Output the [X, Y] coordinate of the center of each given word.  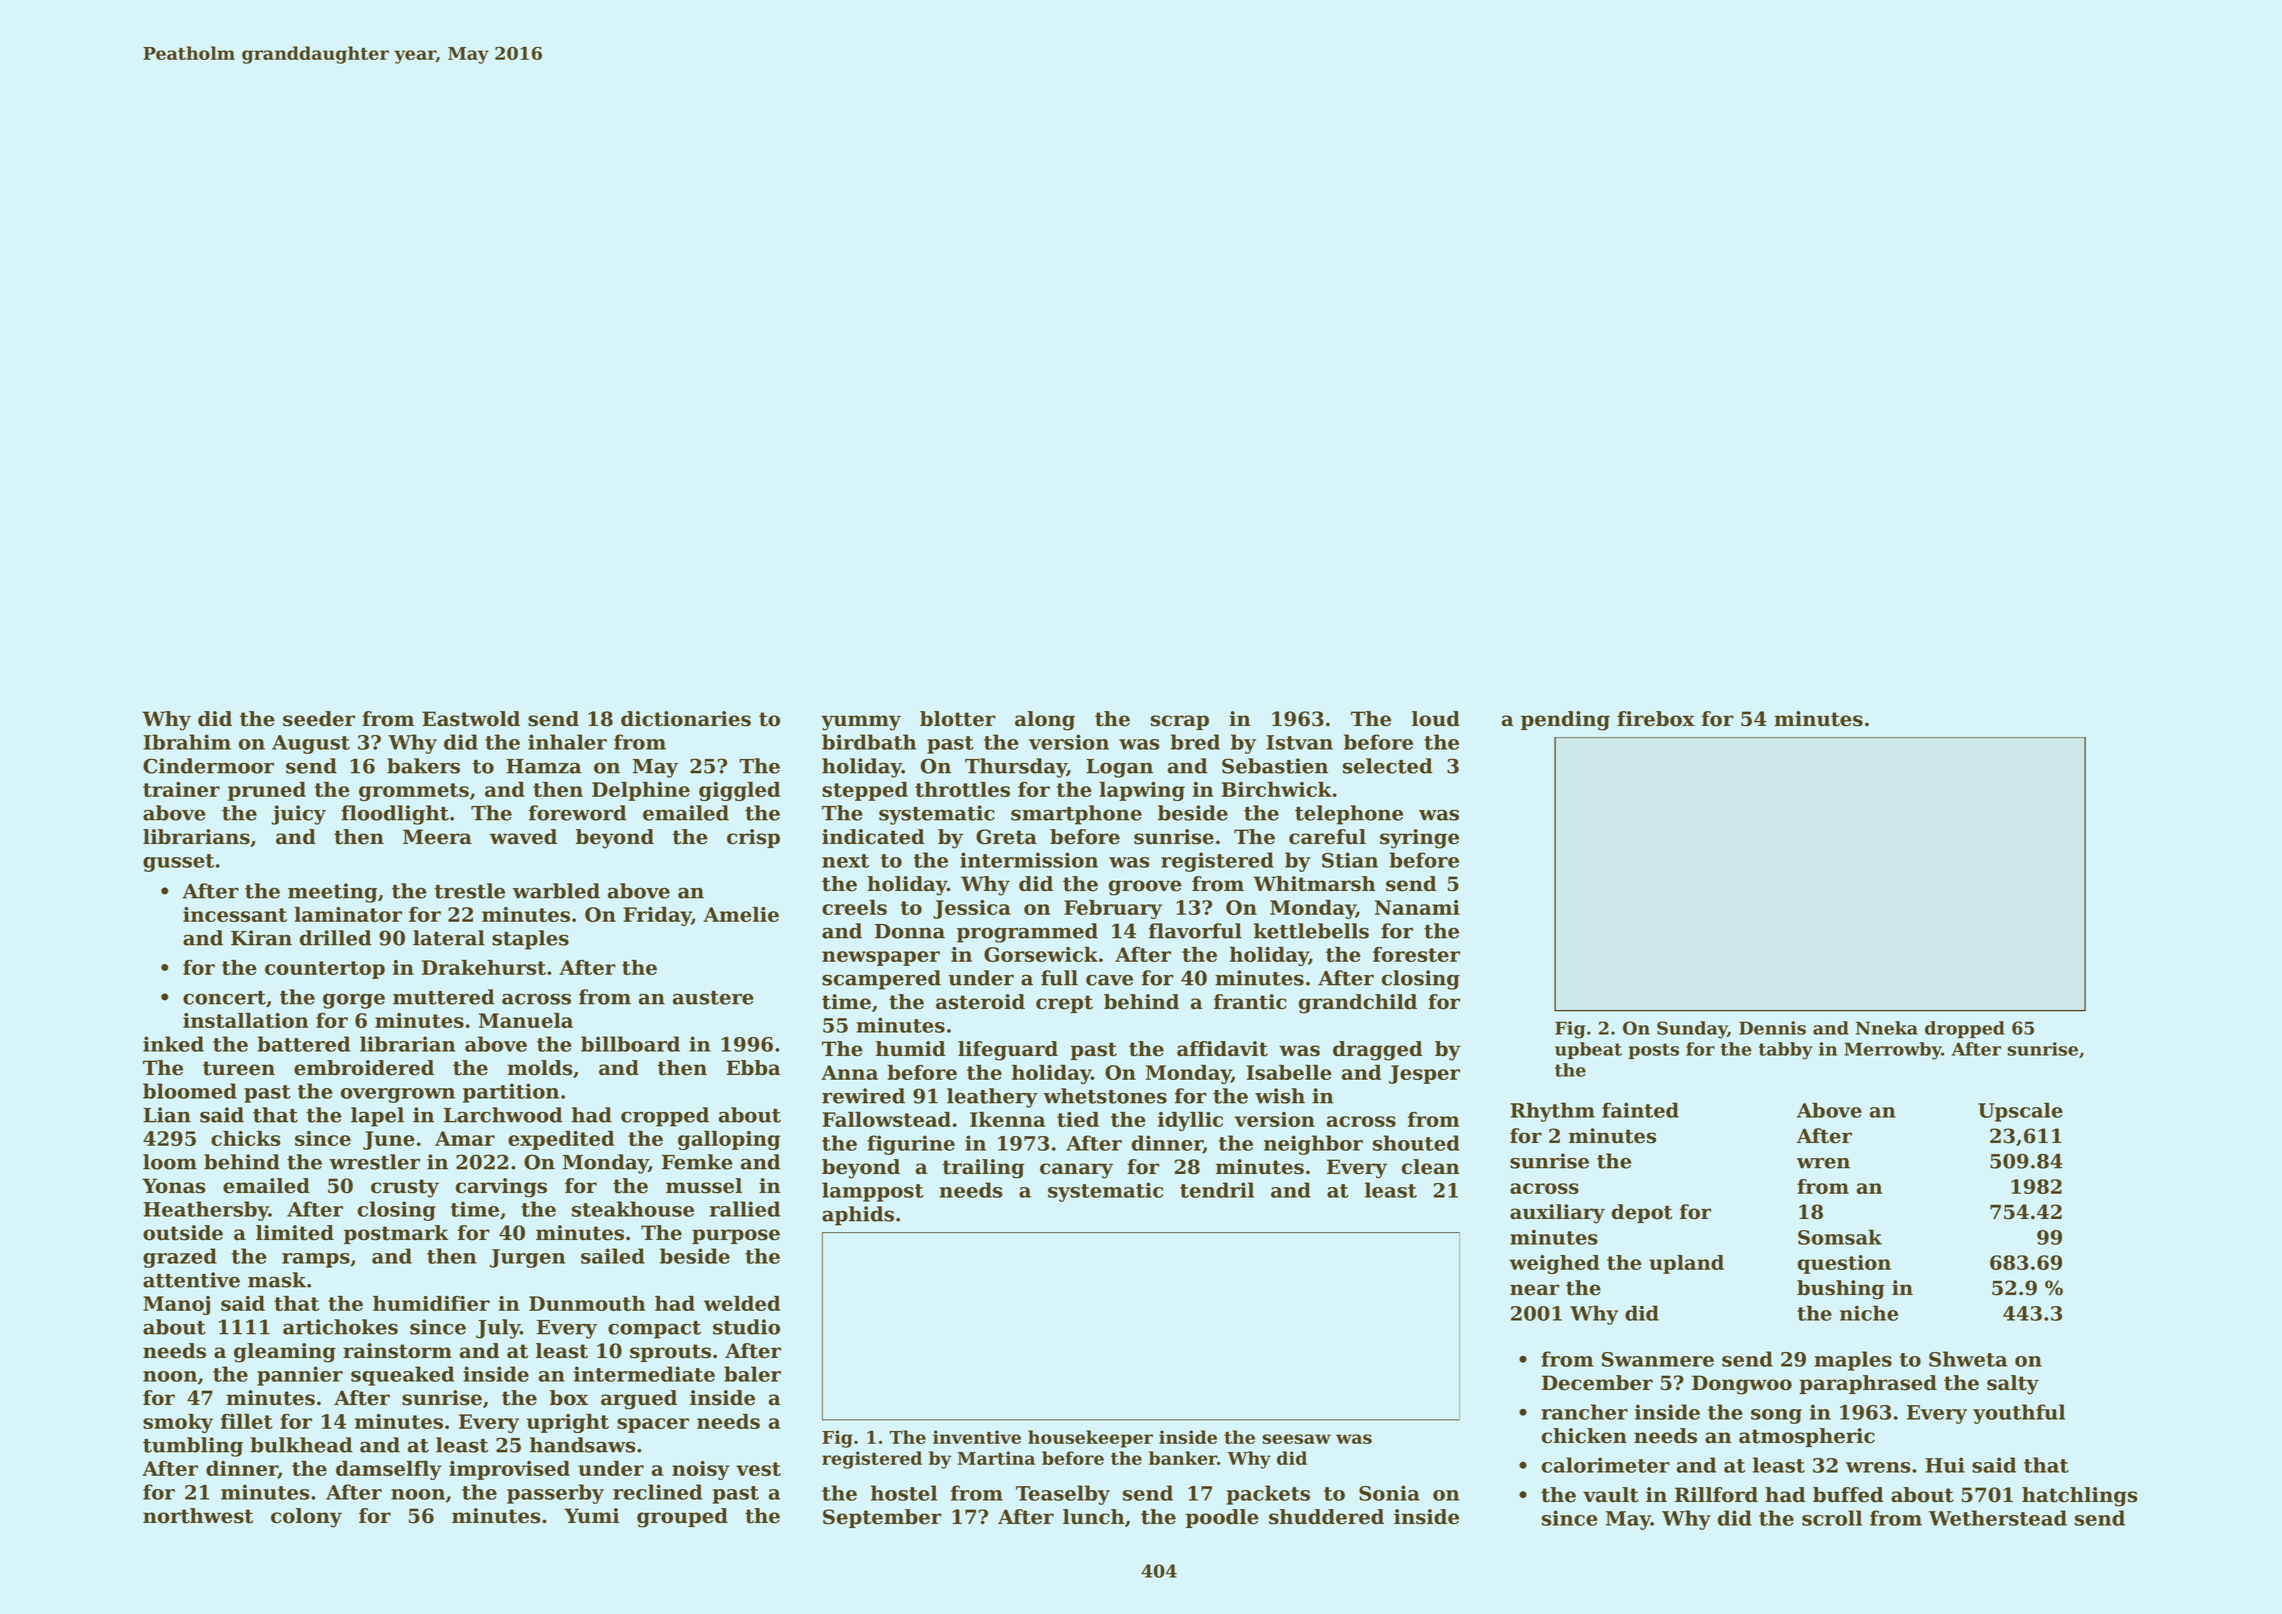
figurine [911, 1145]
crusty [405, 1188]
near [1534, 1290]
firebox [1656, 719]
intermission [1029, 860]
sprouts [670, 1353]
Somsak [1840, 1237]
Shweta [1968, 1359]
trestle [469, 891]
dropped [1965, 1029]
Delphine [641, 791]
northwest [198, 1516]
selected [1388, 766]
